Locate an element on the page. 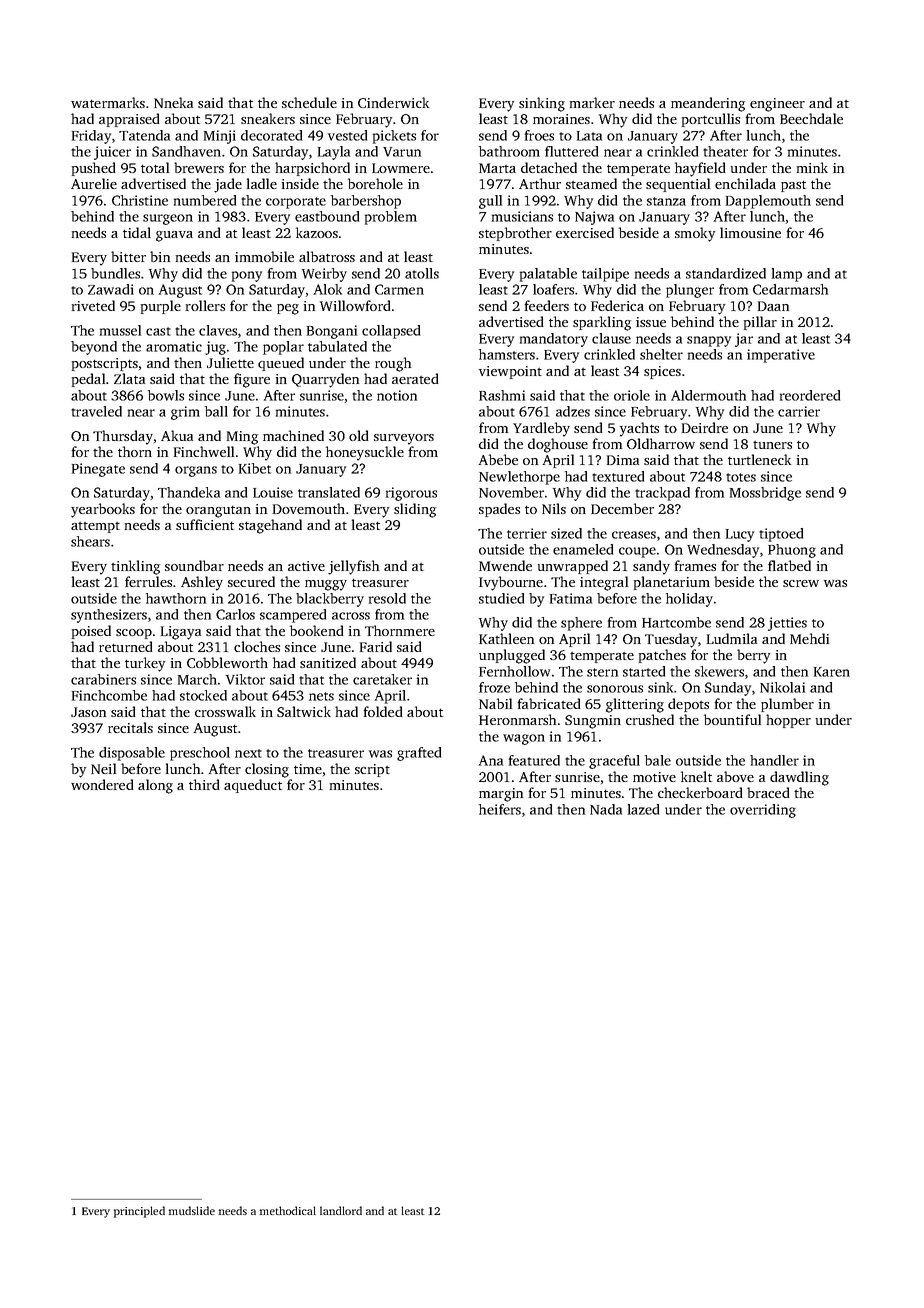 This image has height=1308, width=924. Saltwick is located at coordinates (304, 711).
